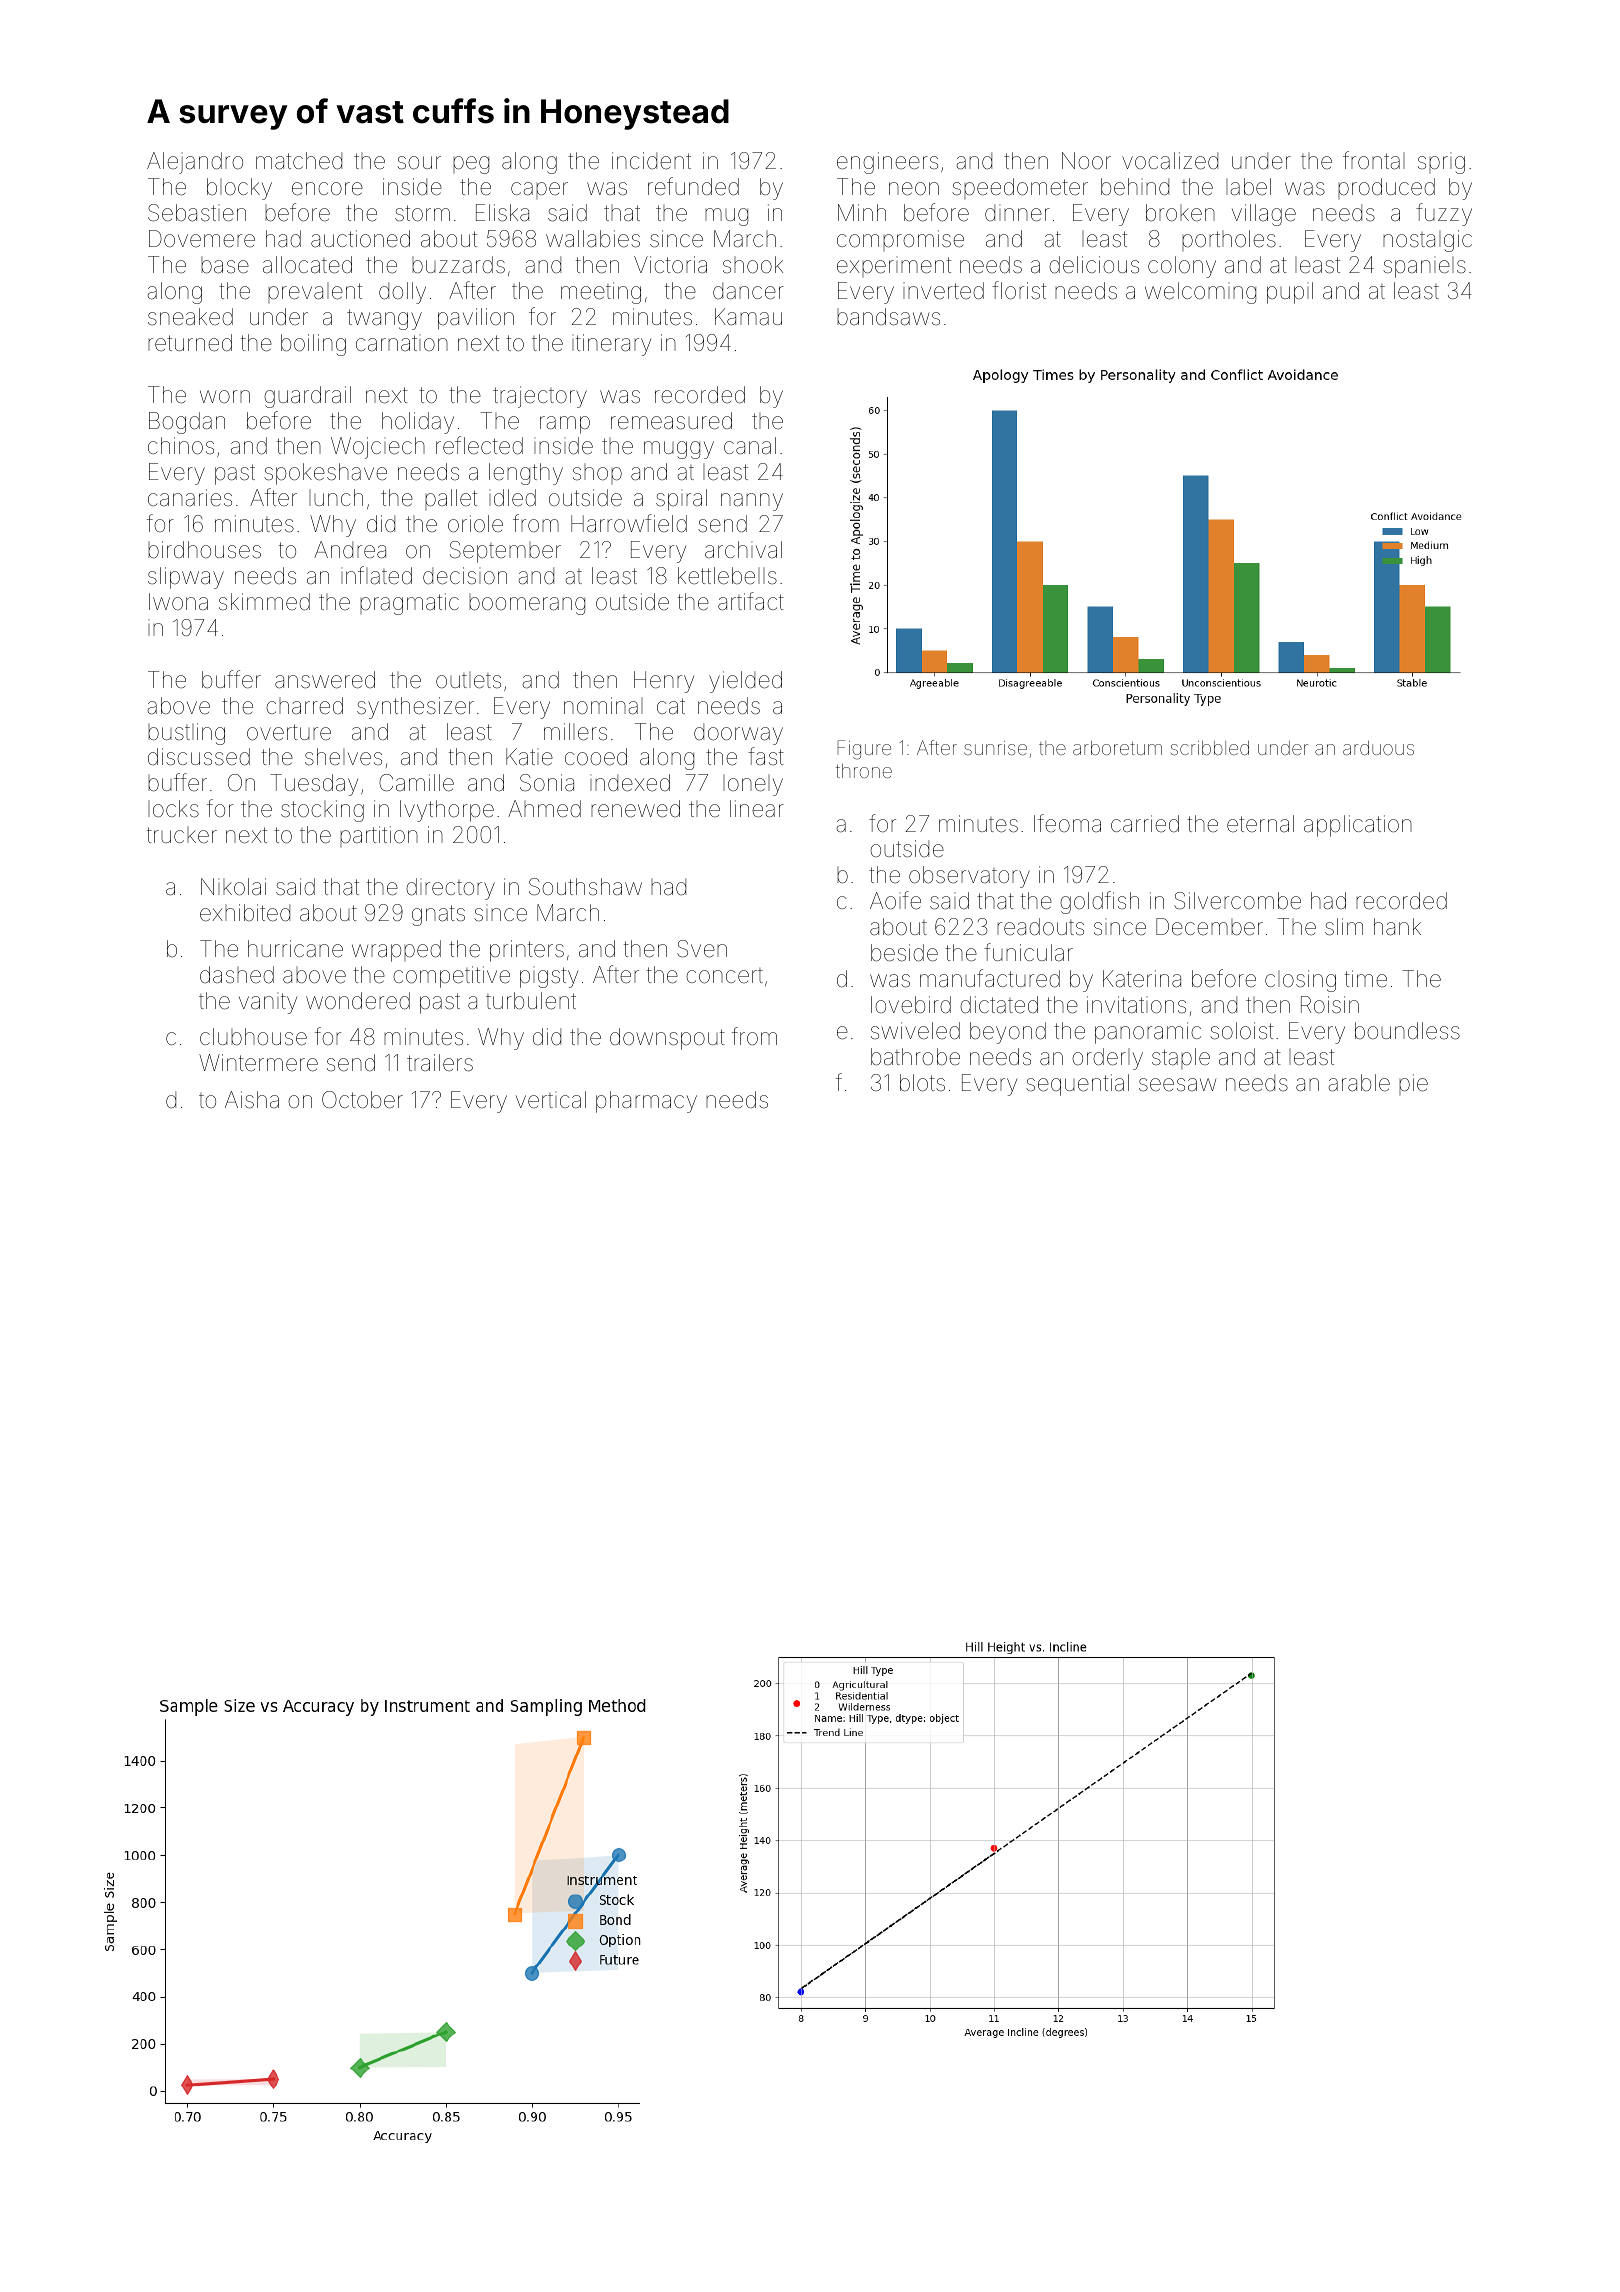  I want to click on Noor, so click(1086, 160).
